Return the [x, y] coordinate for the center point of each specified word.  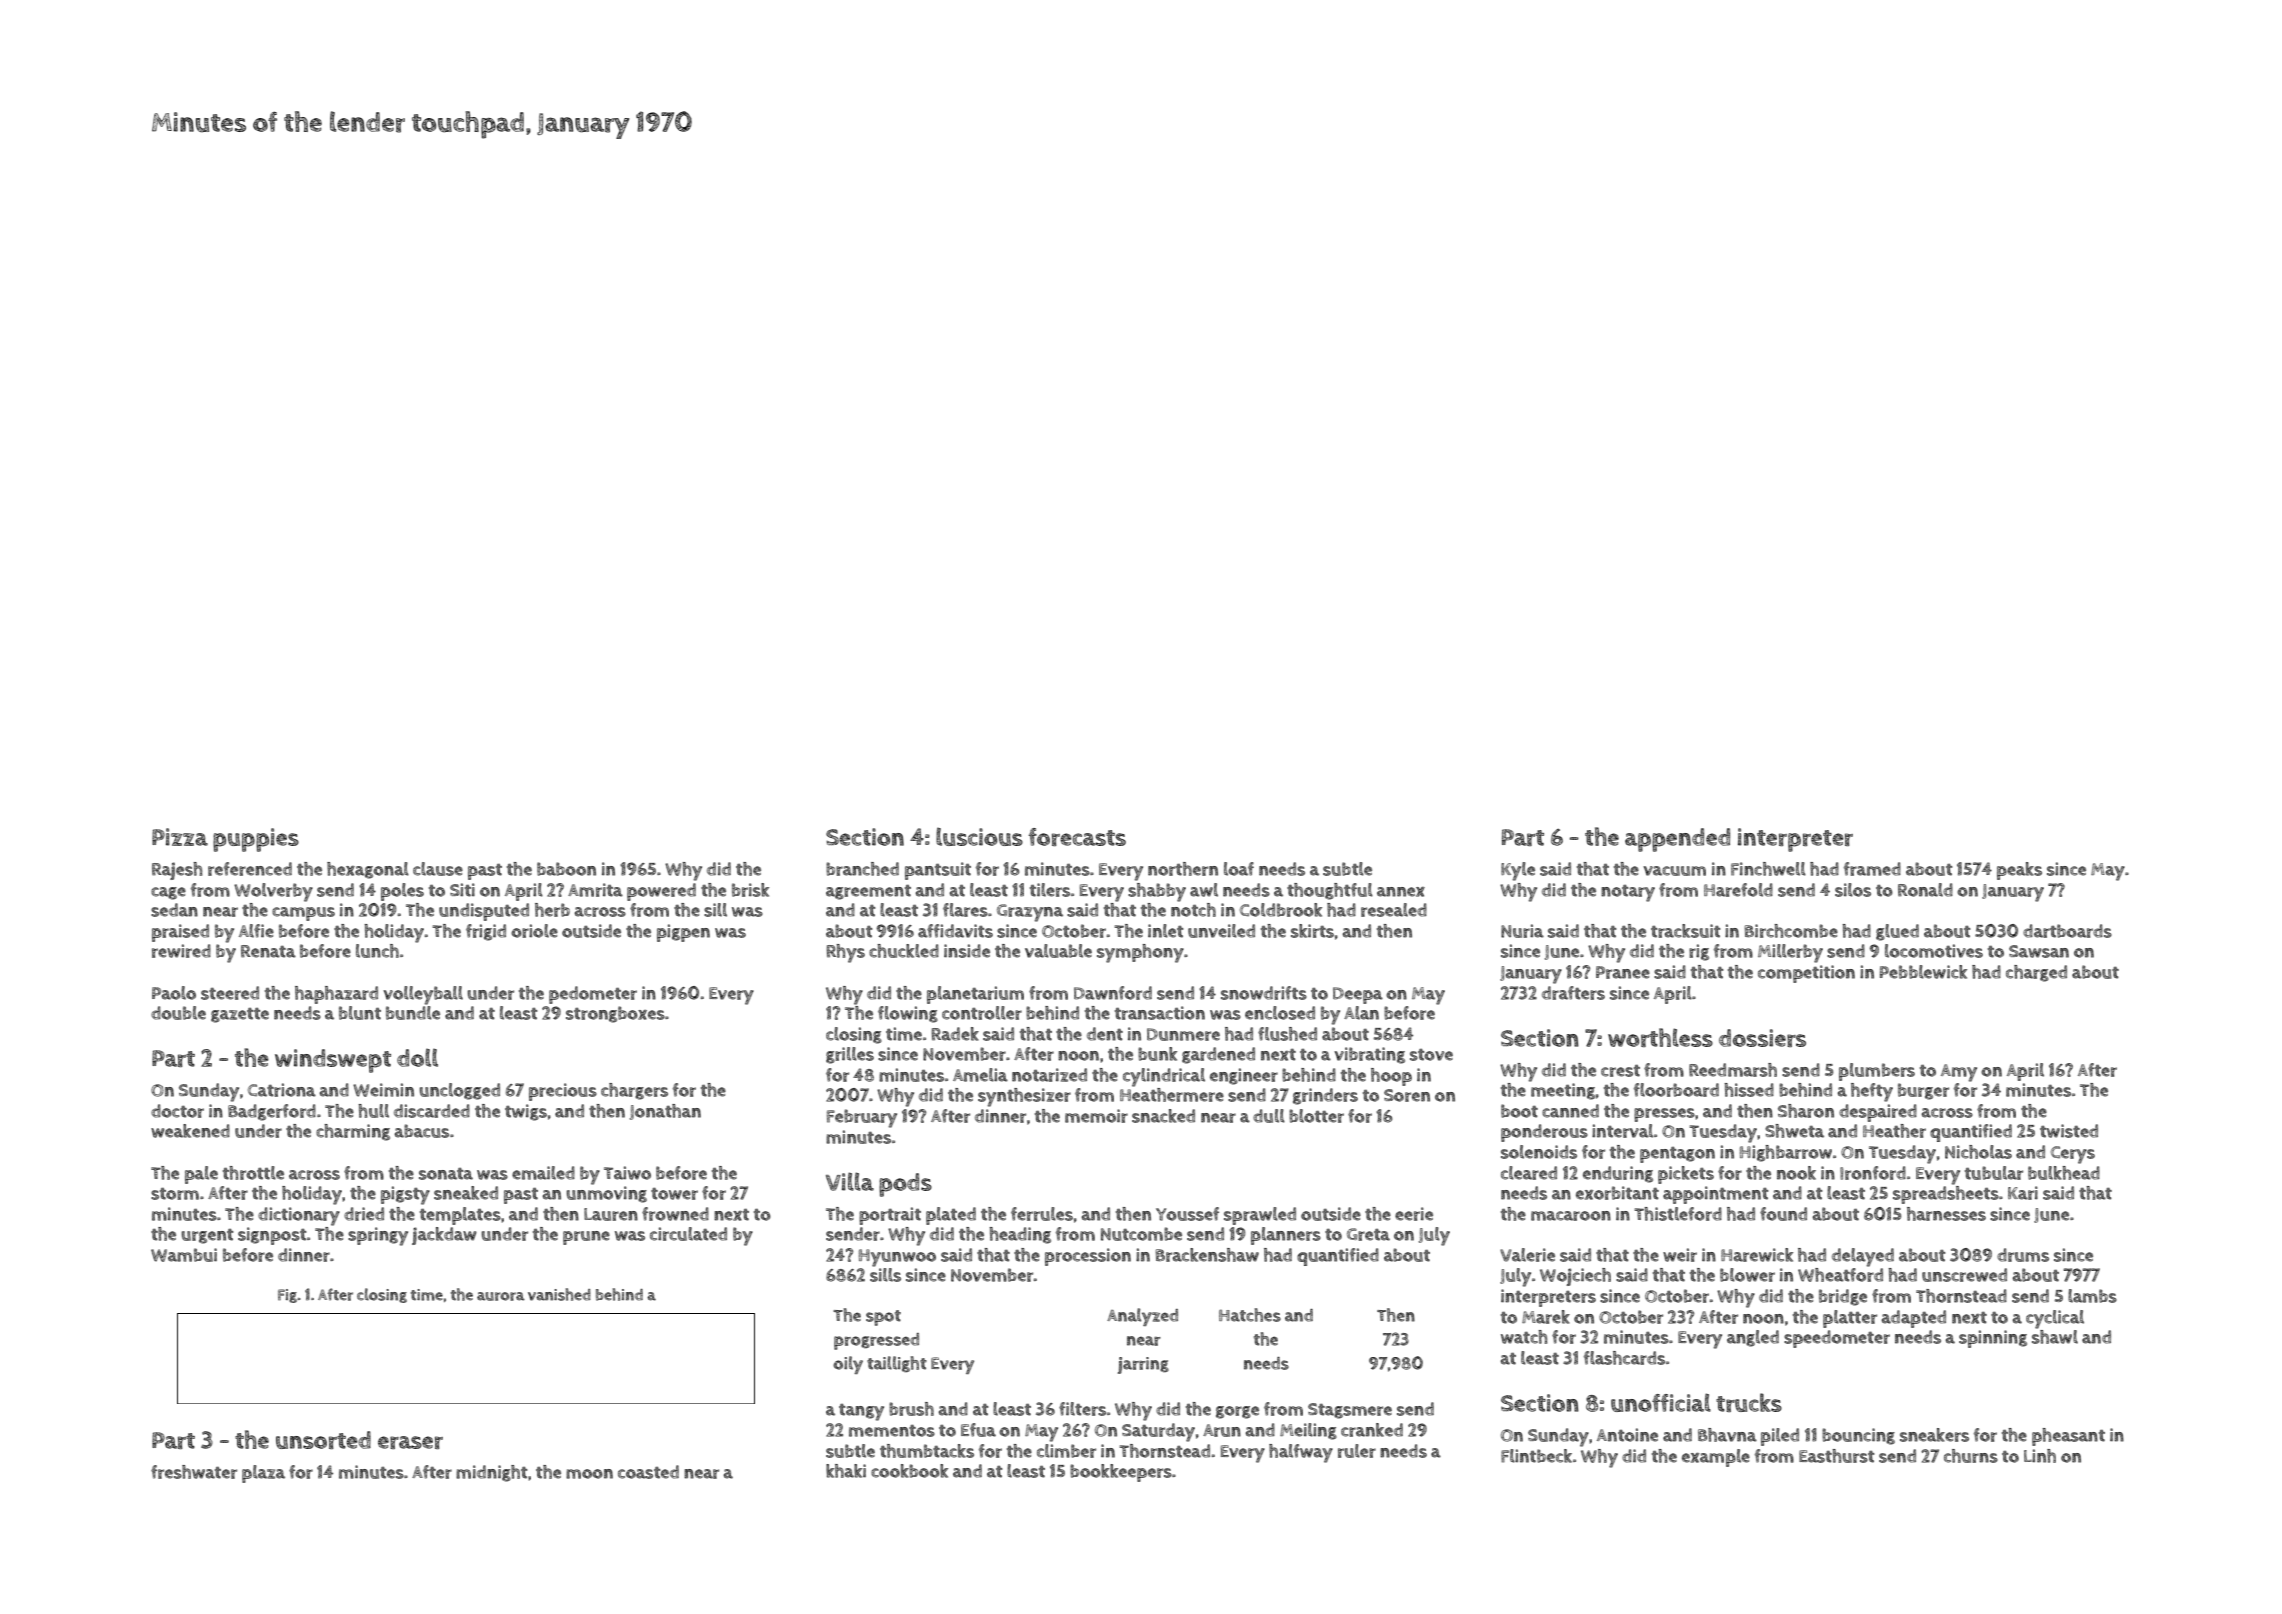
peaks [2019, 871]
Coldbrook [1281, 910]
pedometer [593, 995]
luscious [979, 837]
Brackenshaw [1207, 1255]
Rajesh [177, 871]
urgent [207, 1236]
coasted [648, 1472]
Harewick [1757, 1255]
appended [1677, 840]
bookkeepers [1121, 1473]
